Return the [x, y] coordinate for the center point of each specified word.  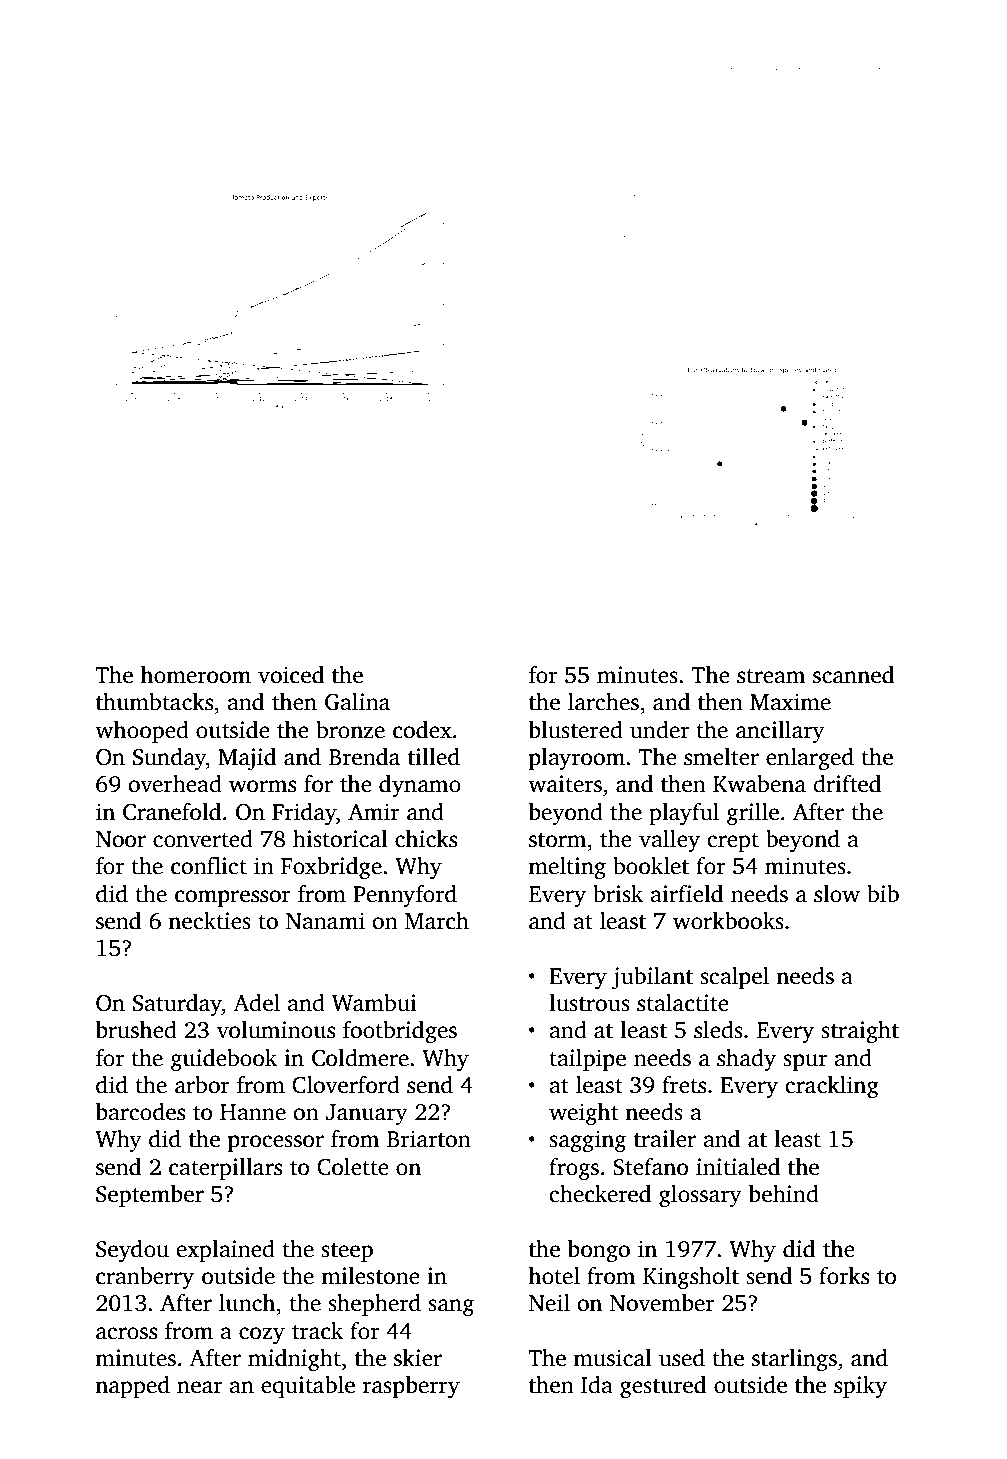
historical [340, 839]
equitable [308, 1387]
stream [771, 676]
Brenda [364, 757]
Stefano [650, 1167]
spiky [860, 1387]
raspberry [411, 1387]
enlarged [810, 759]
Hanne [253, 1112]
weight [584, 1114]
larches [603, 702]
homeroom [195, 675]
